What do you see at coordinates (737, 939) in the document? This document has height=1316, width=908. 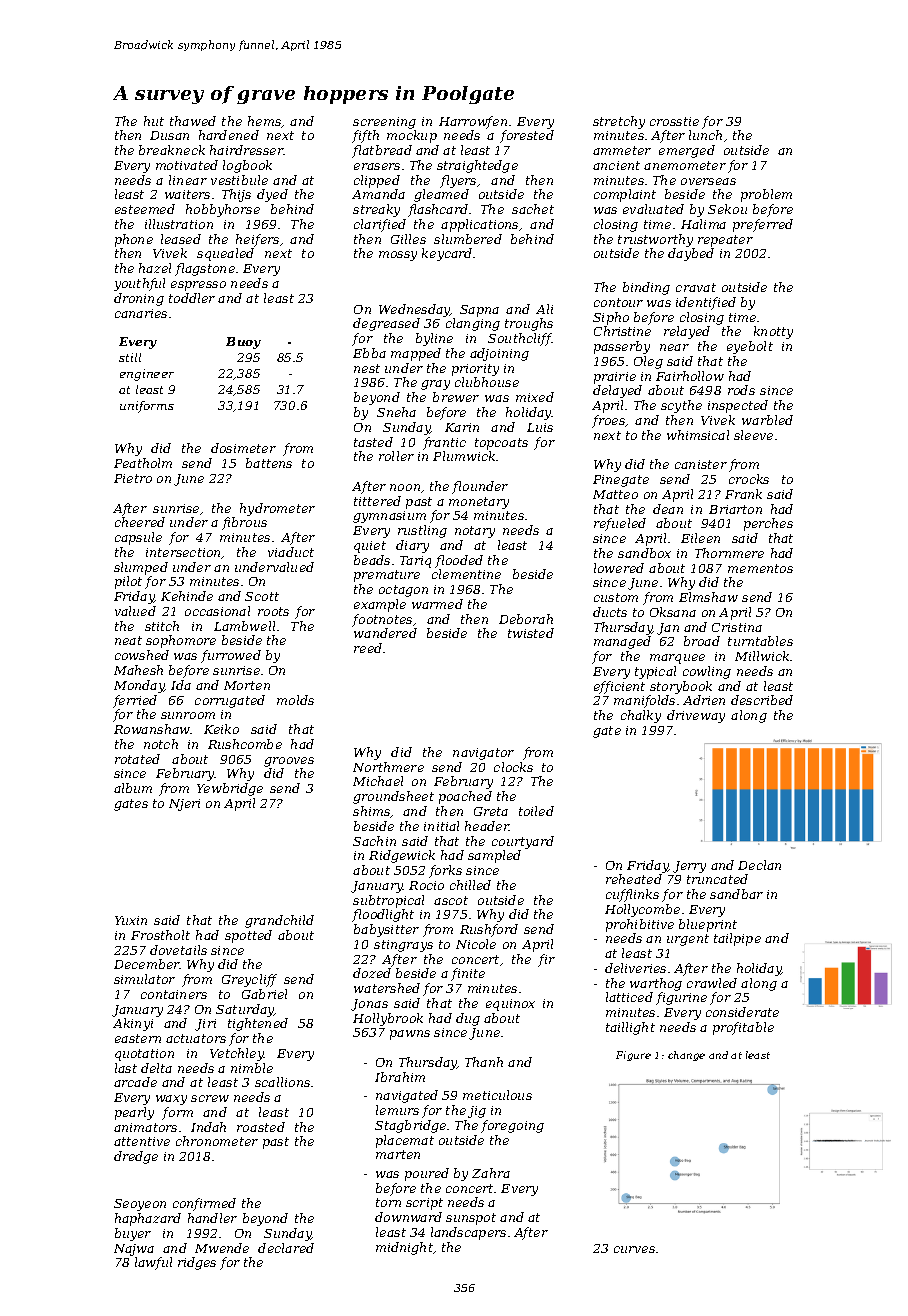 I see `tailpipe` at bounding box center [737, 939].
